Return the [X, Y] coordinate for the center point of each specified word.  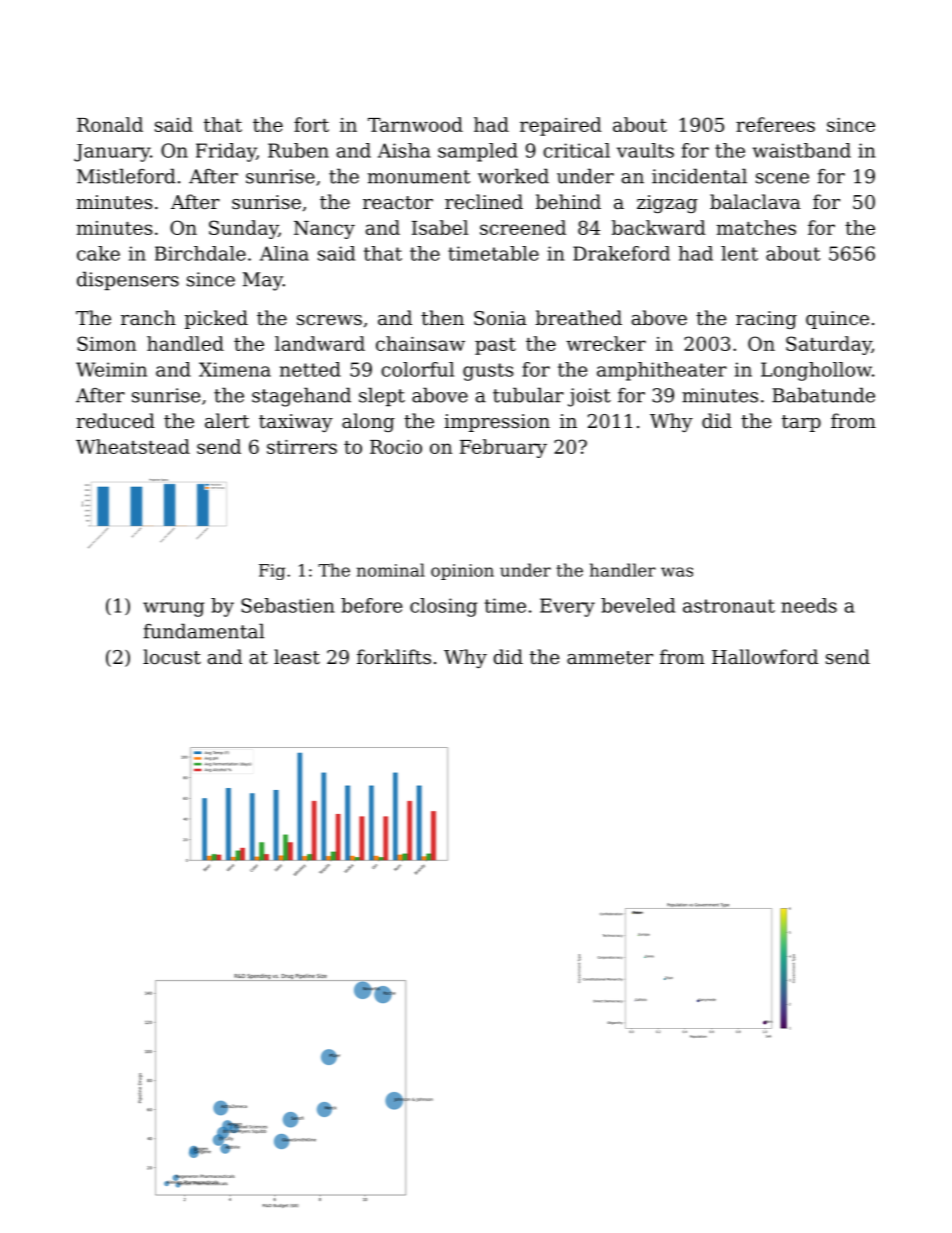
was [677, 572]
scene [782, 178]
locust [172, 656]
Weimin [111, 369]
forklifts [394, 656]
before [371, 605]
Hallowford [765, 656]
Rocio [396, 447]
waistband [801, 150]
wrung [173, 609]
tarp [801, 423]
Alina [284, 253]
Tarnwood [415, 124]
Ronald [110, 124]
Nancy [324, 230]
